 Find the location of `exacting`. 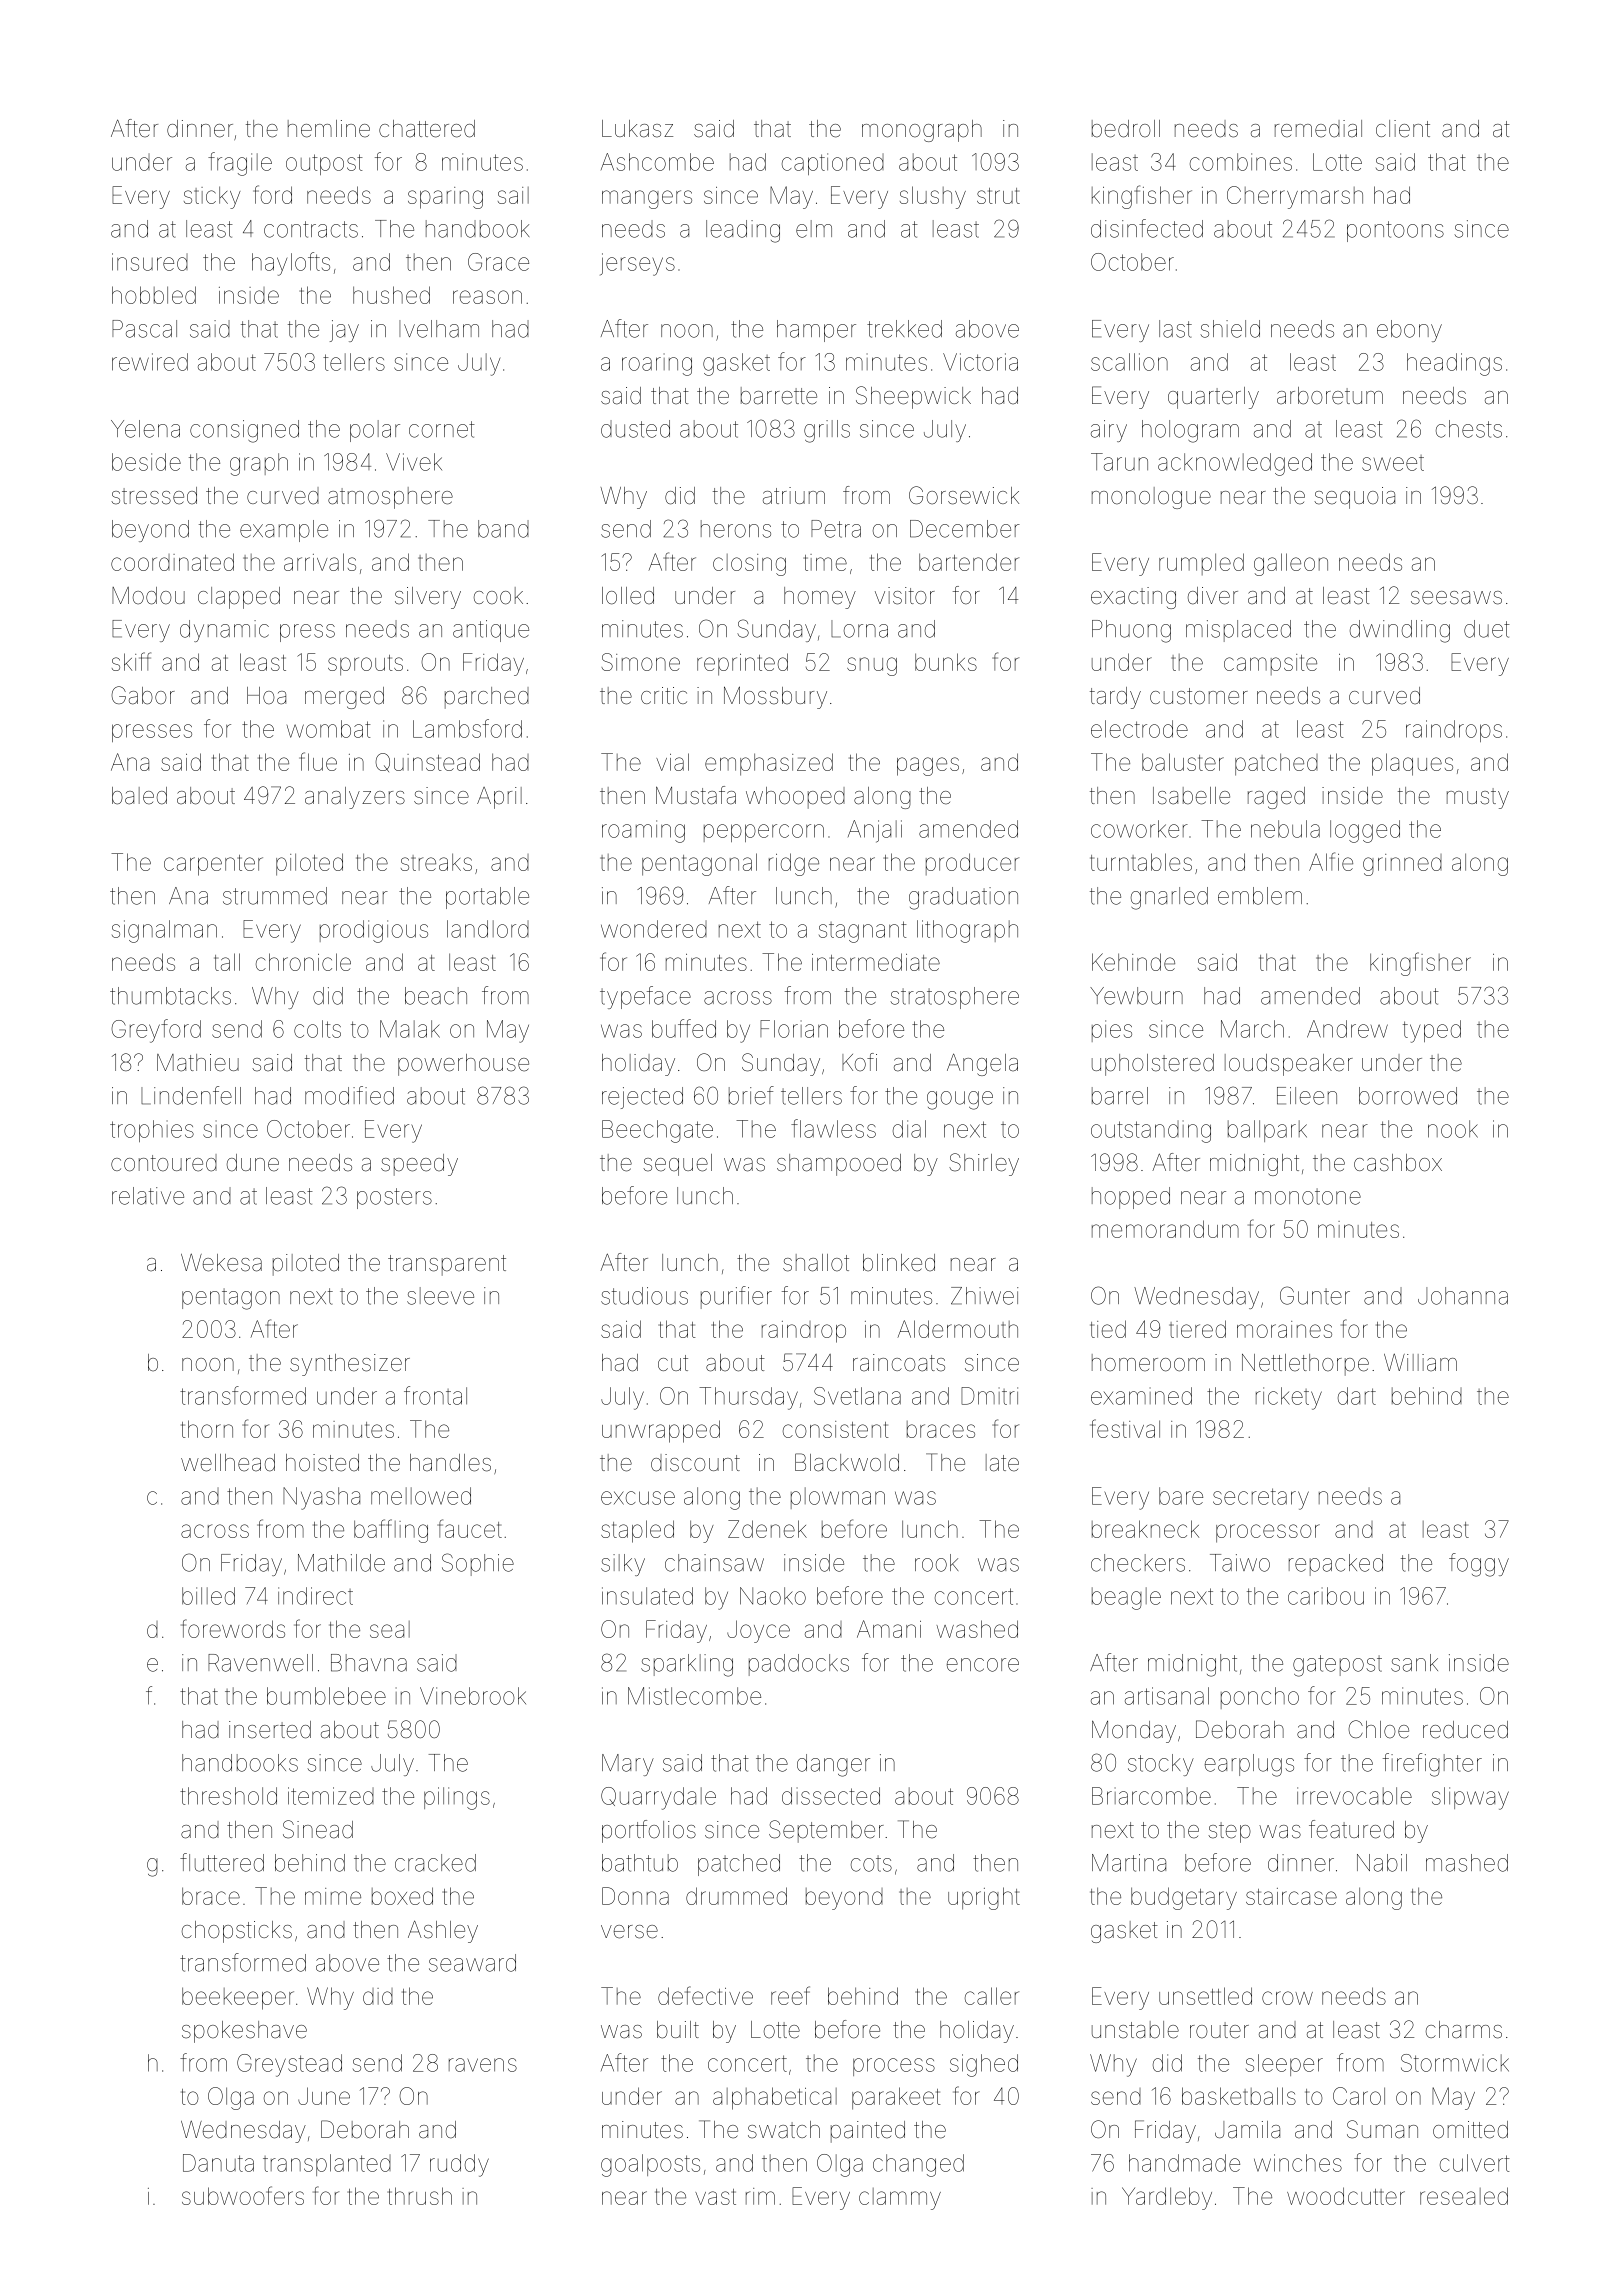

exacting is located at coordinates (1133, 598).
